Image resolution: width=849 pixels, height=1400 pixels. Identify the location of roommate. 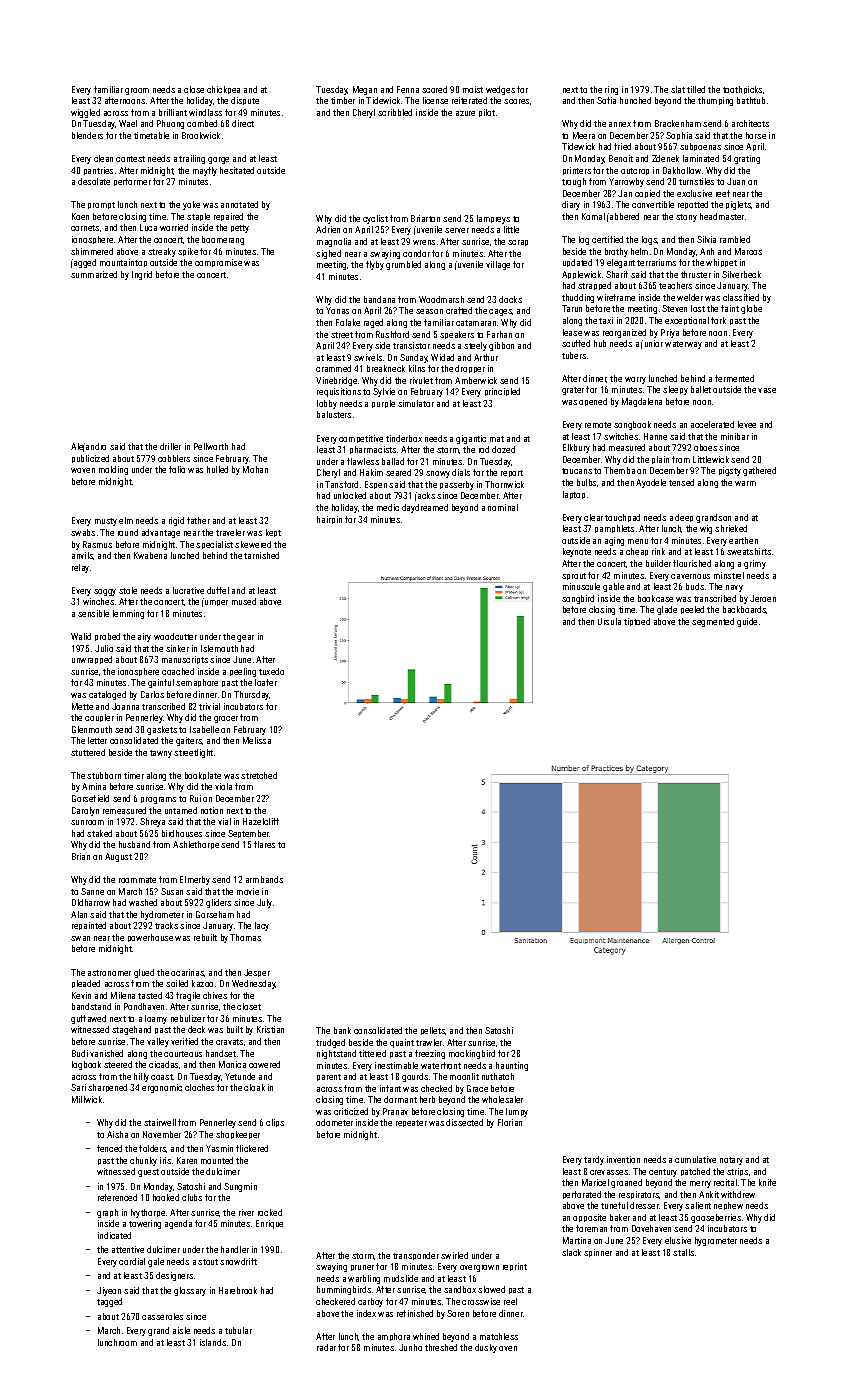
(137, 880).
